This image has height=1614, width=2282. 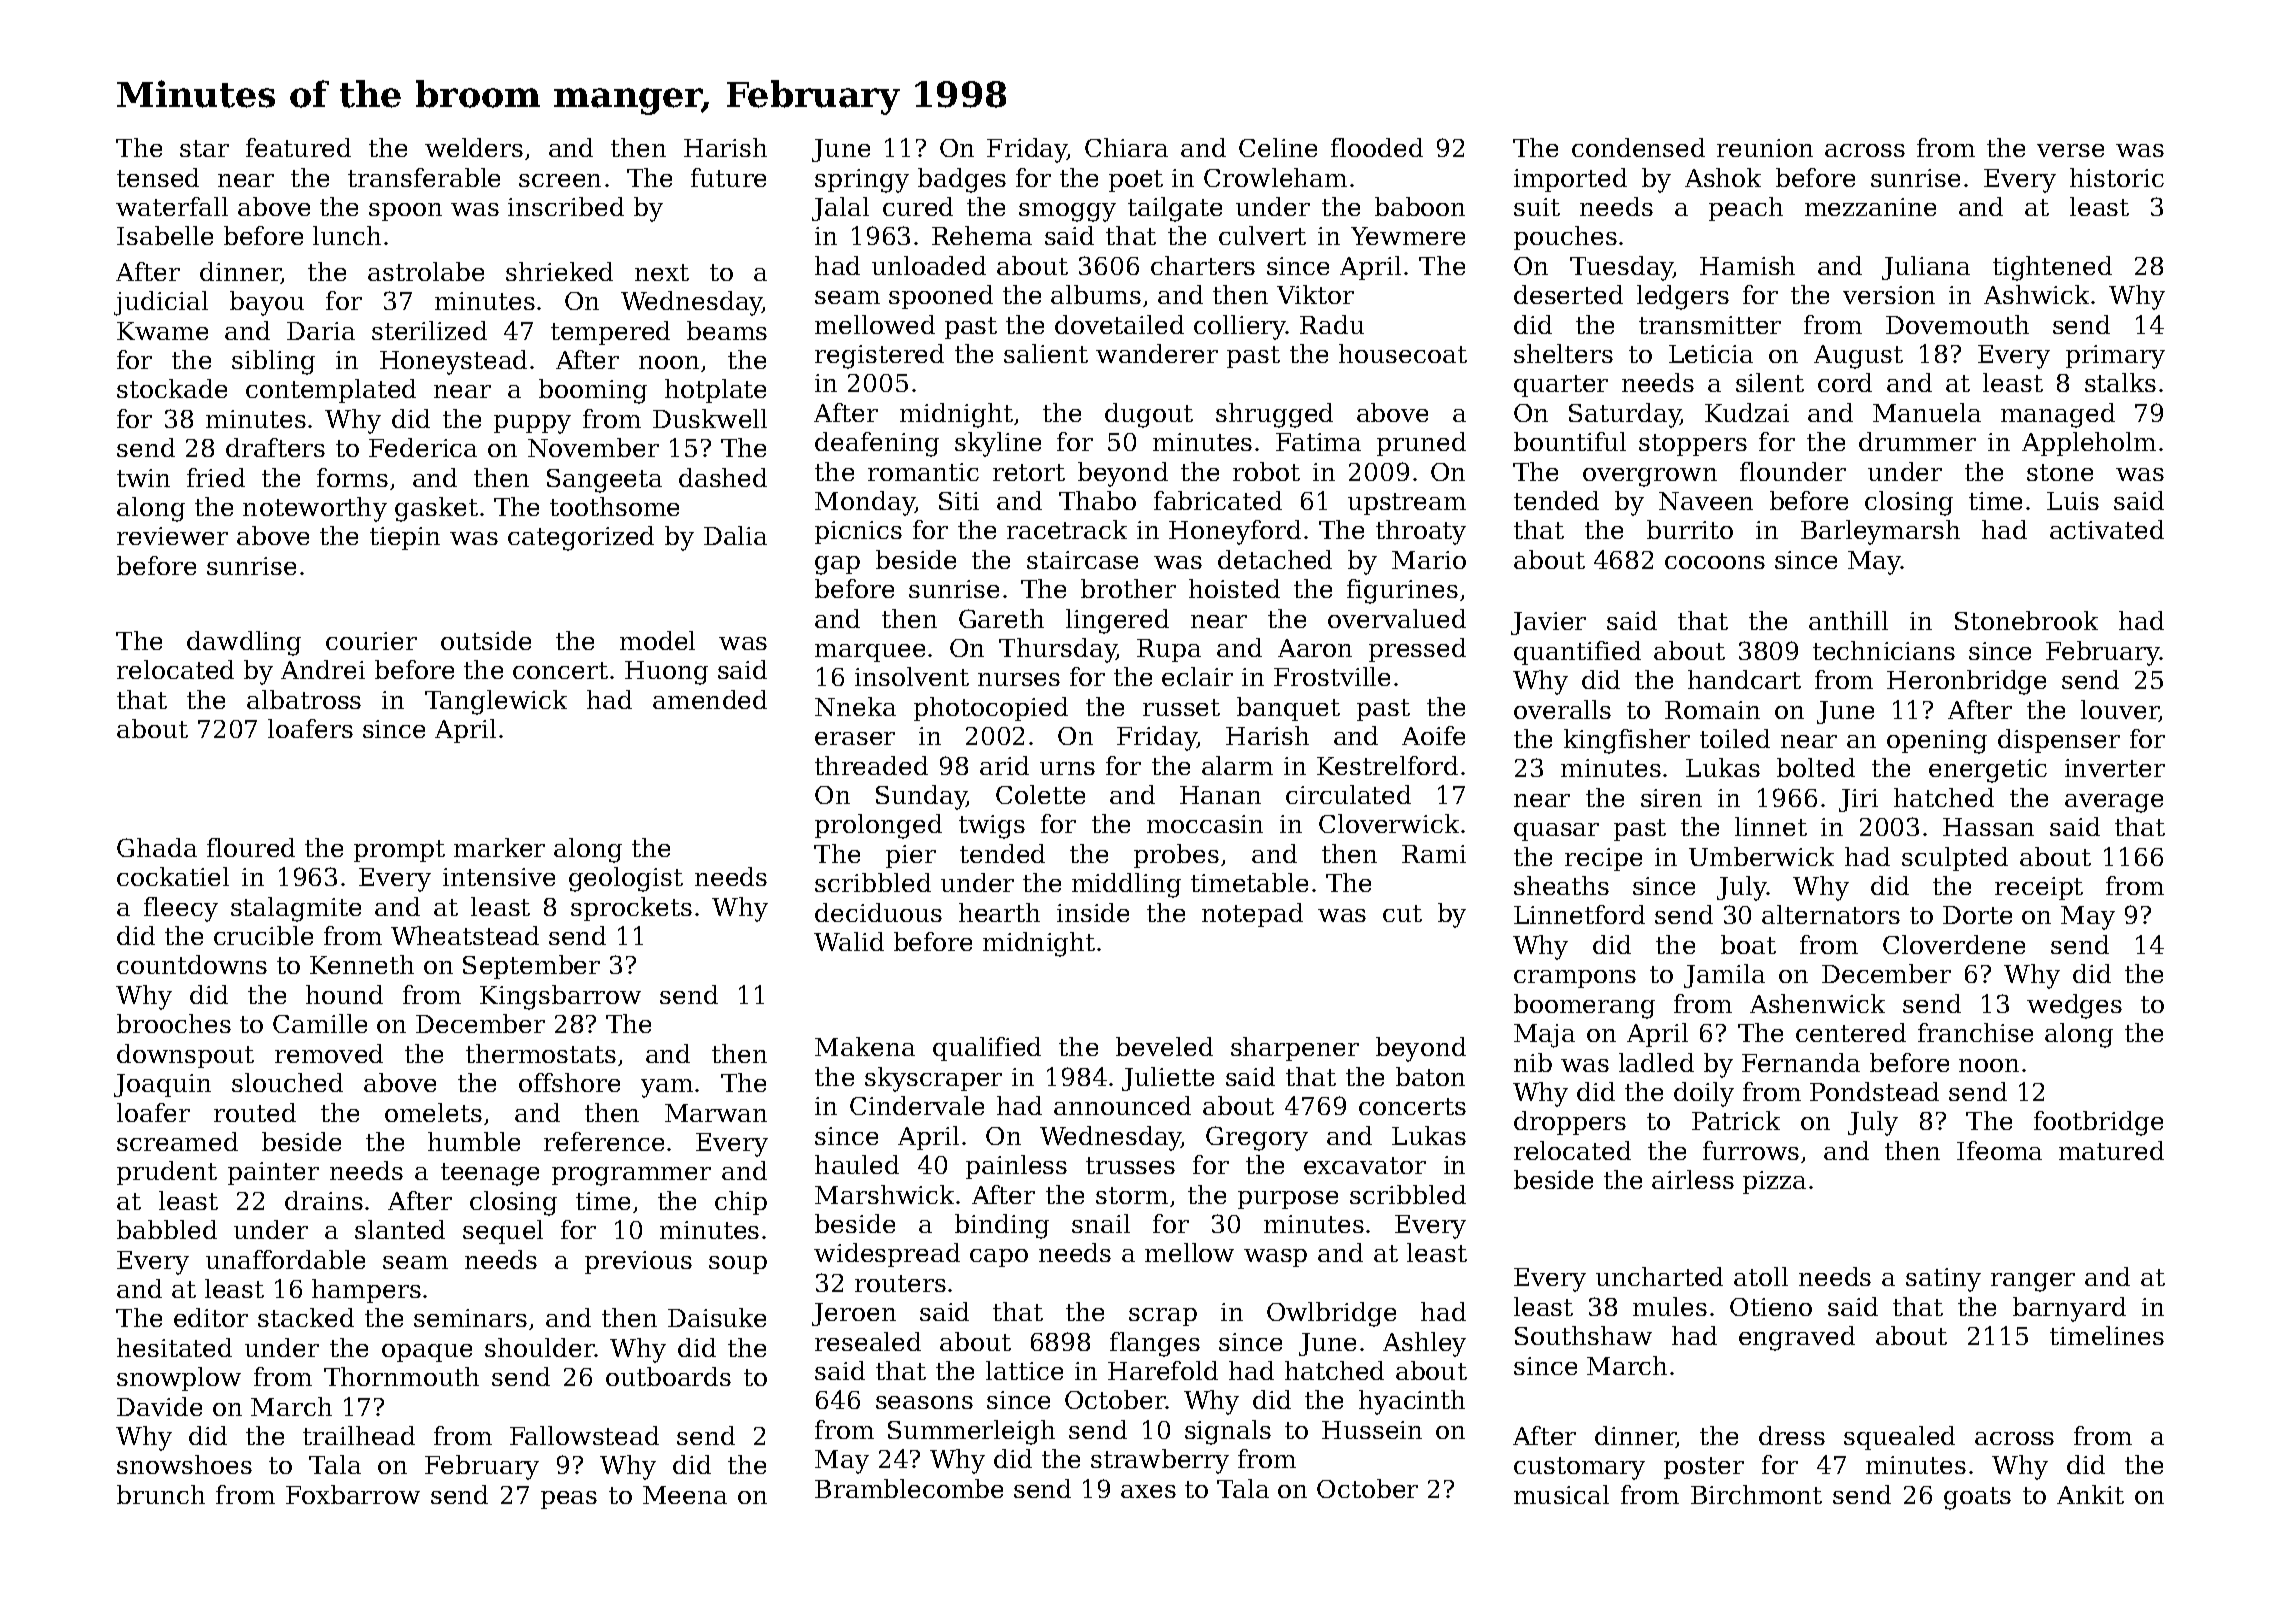 I want to click on squealed, so click(x=1899, y=1438).
